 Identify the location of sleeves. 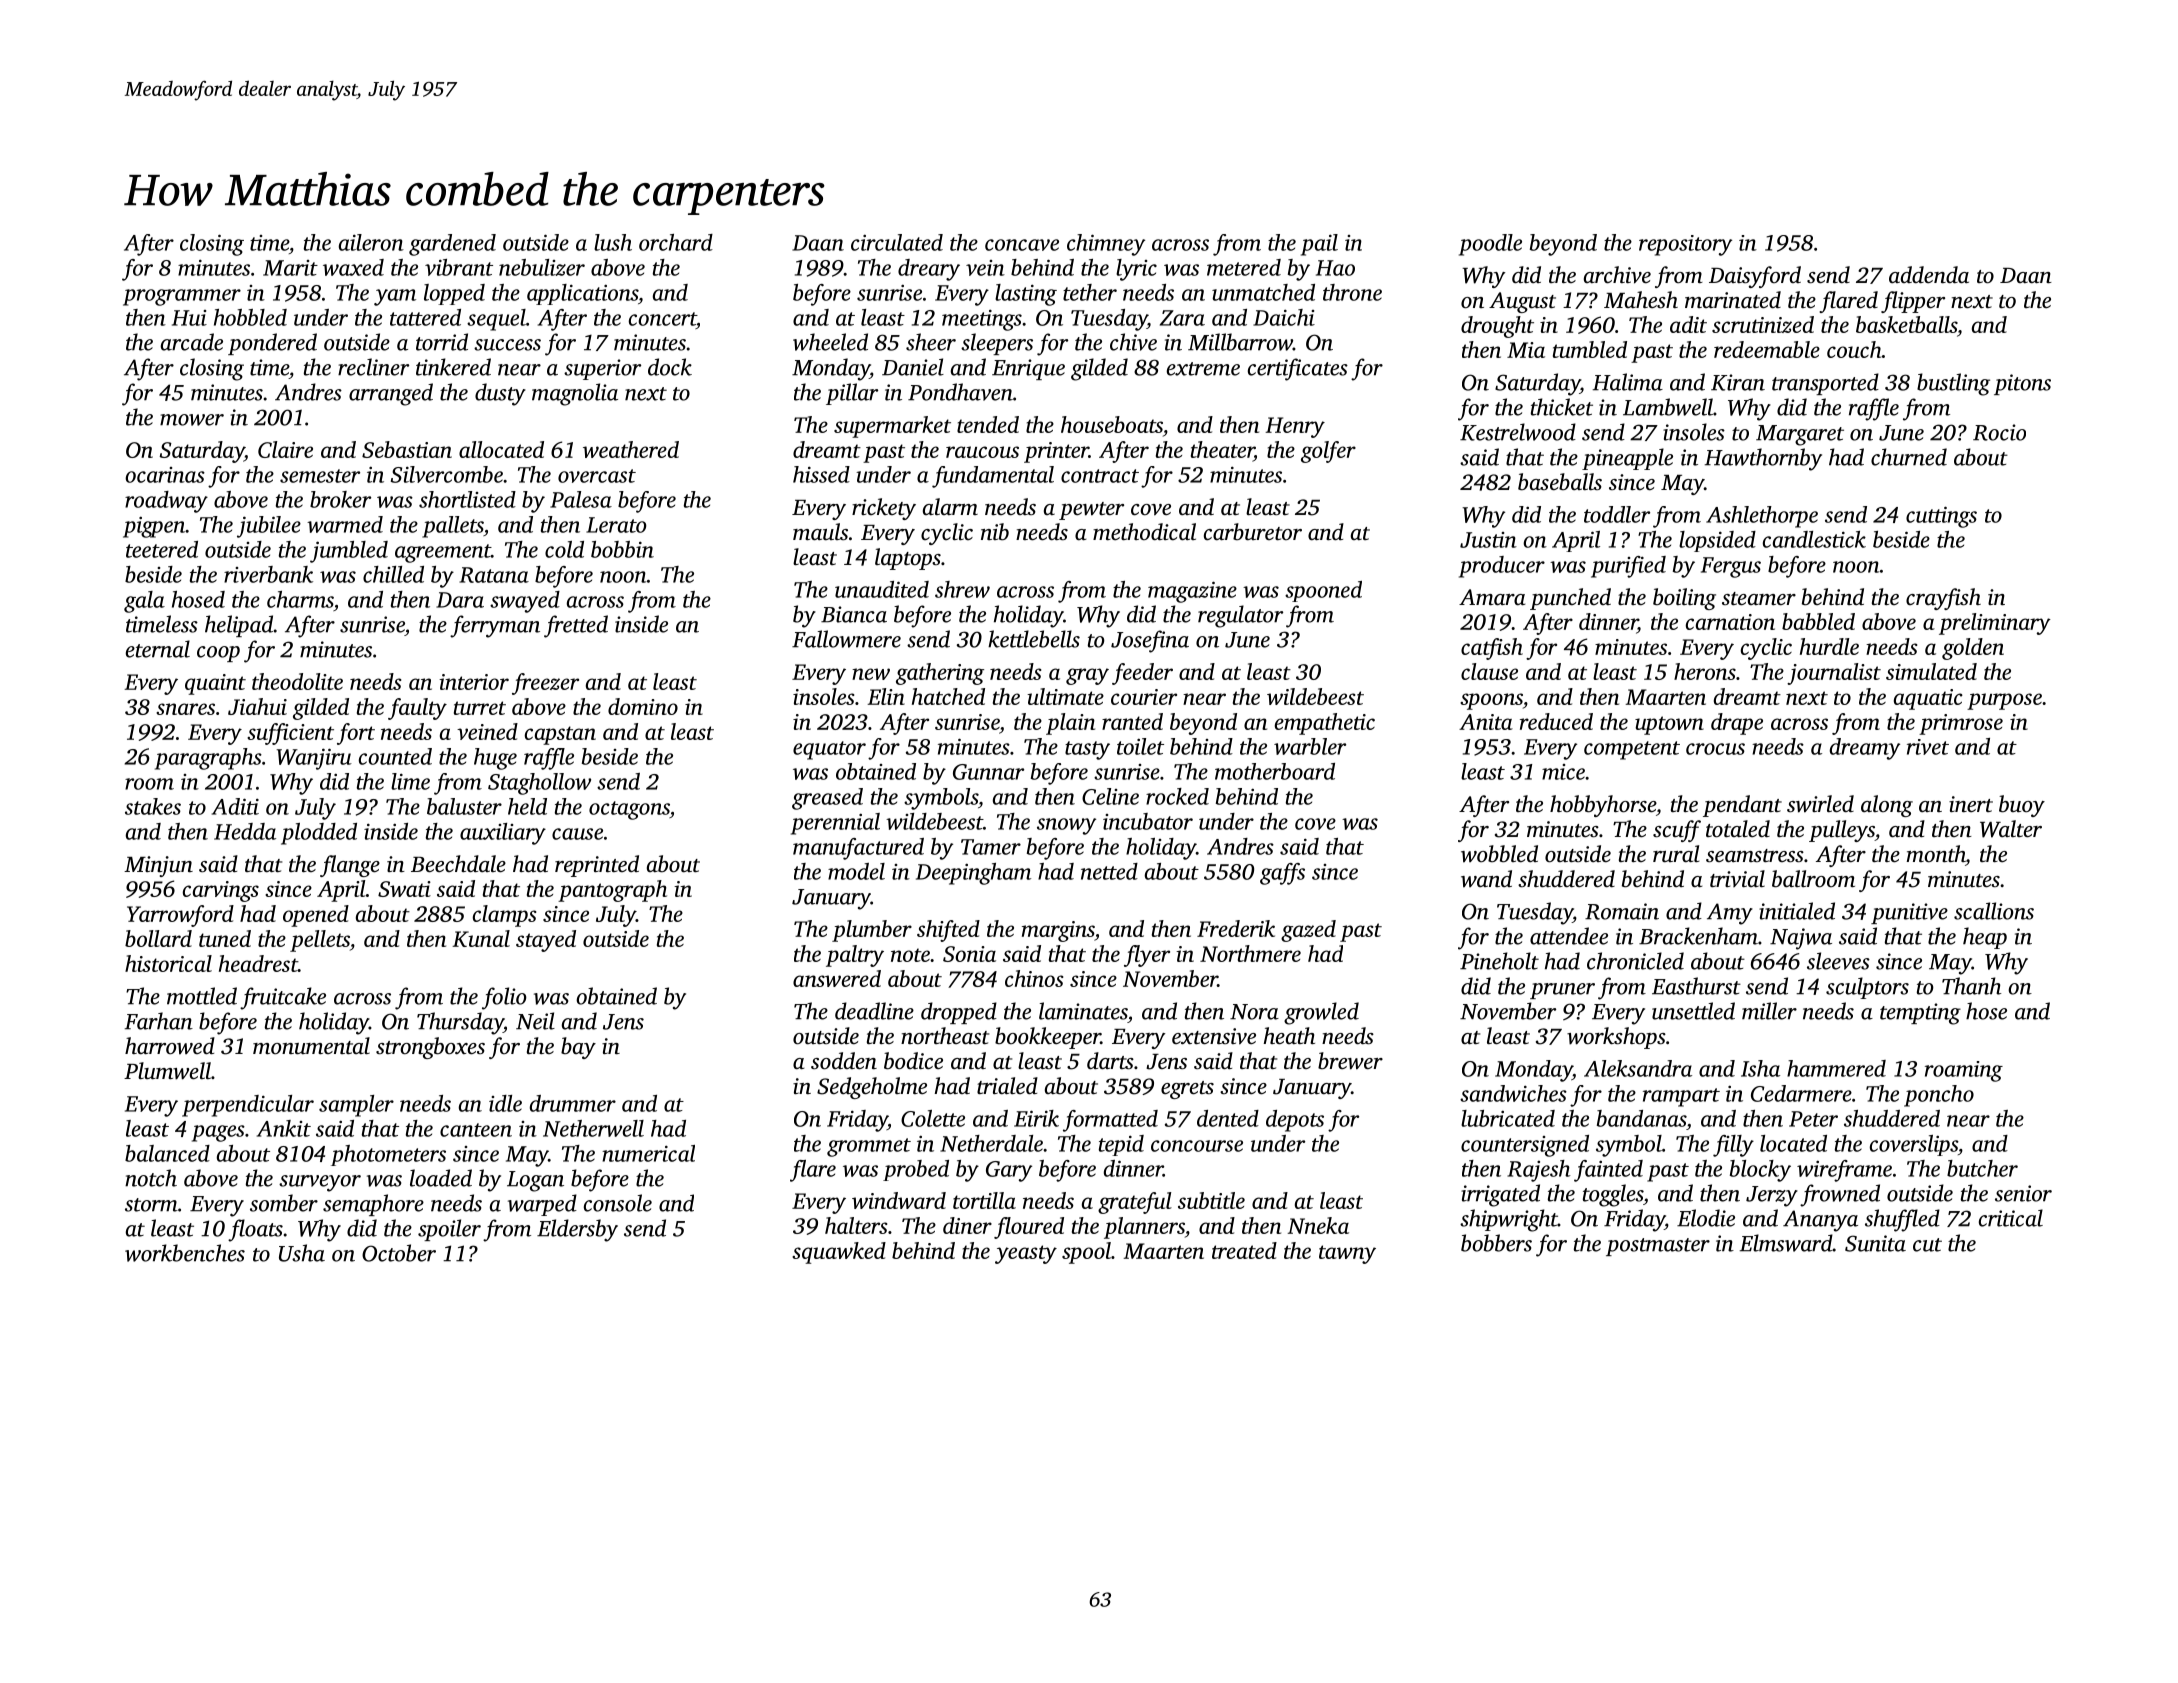
(1838, 961).
